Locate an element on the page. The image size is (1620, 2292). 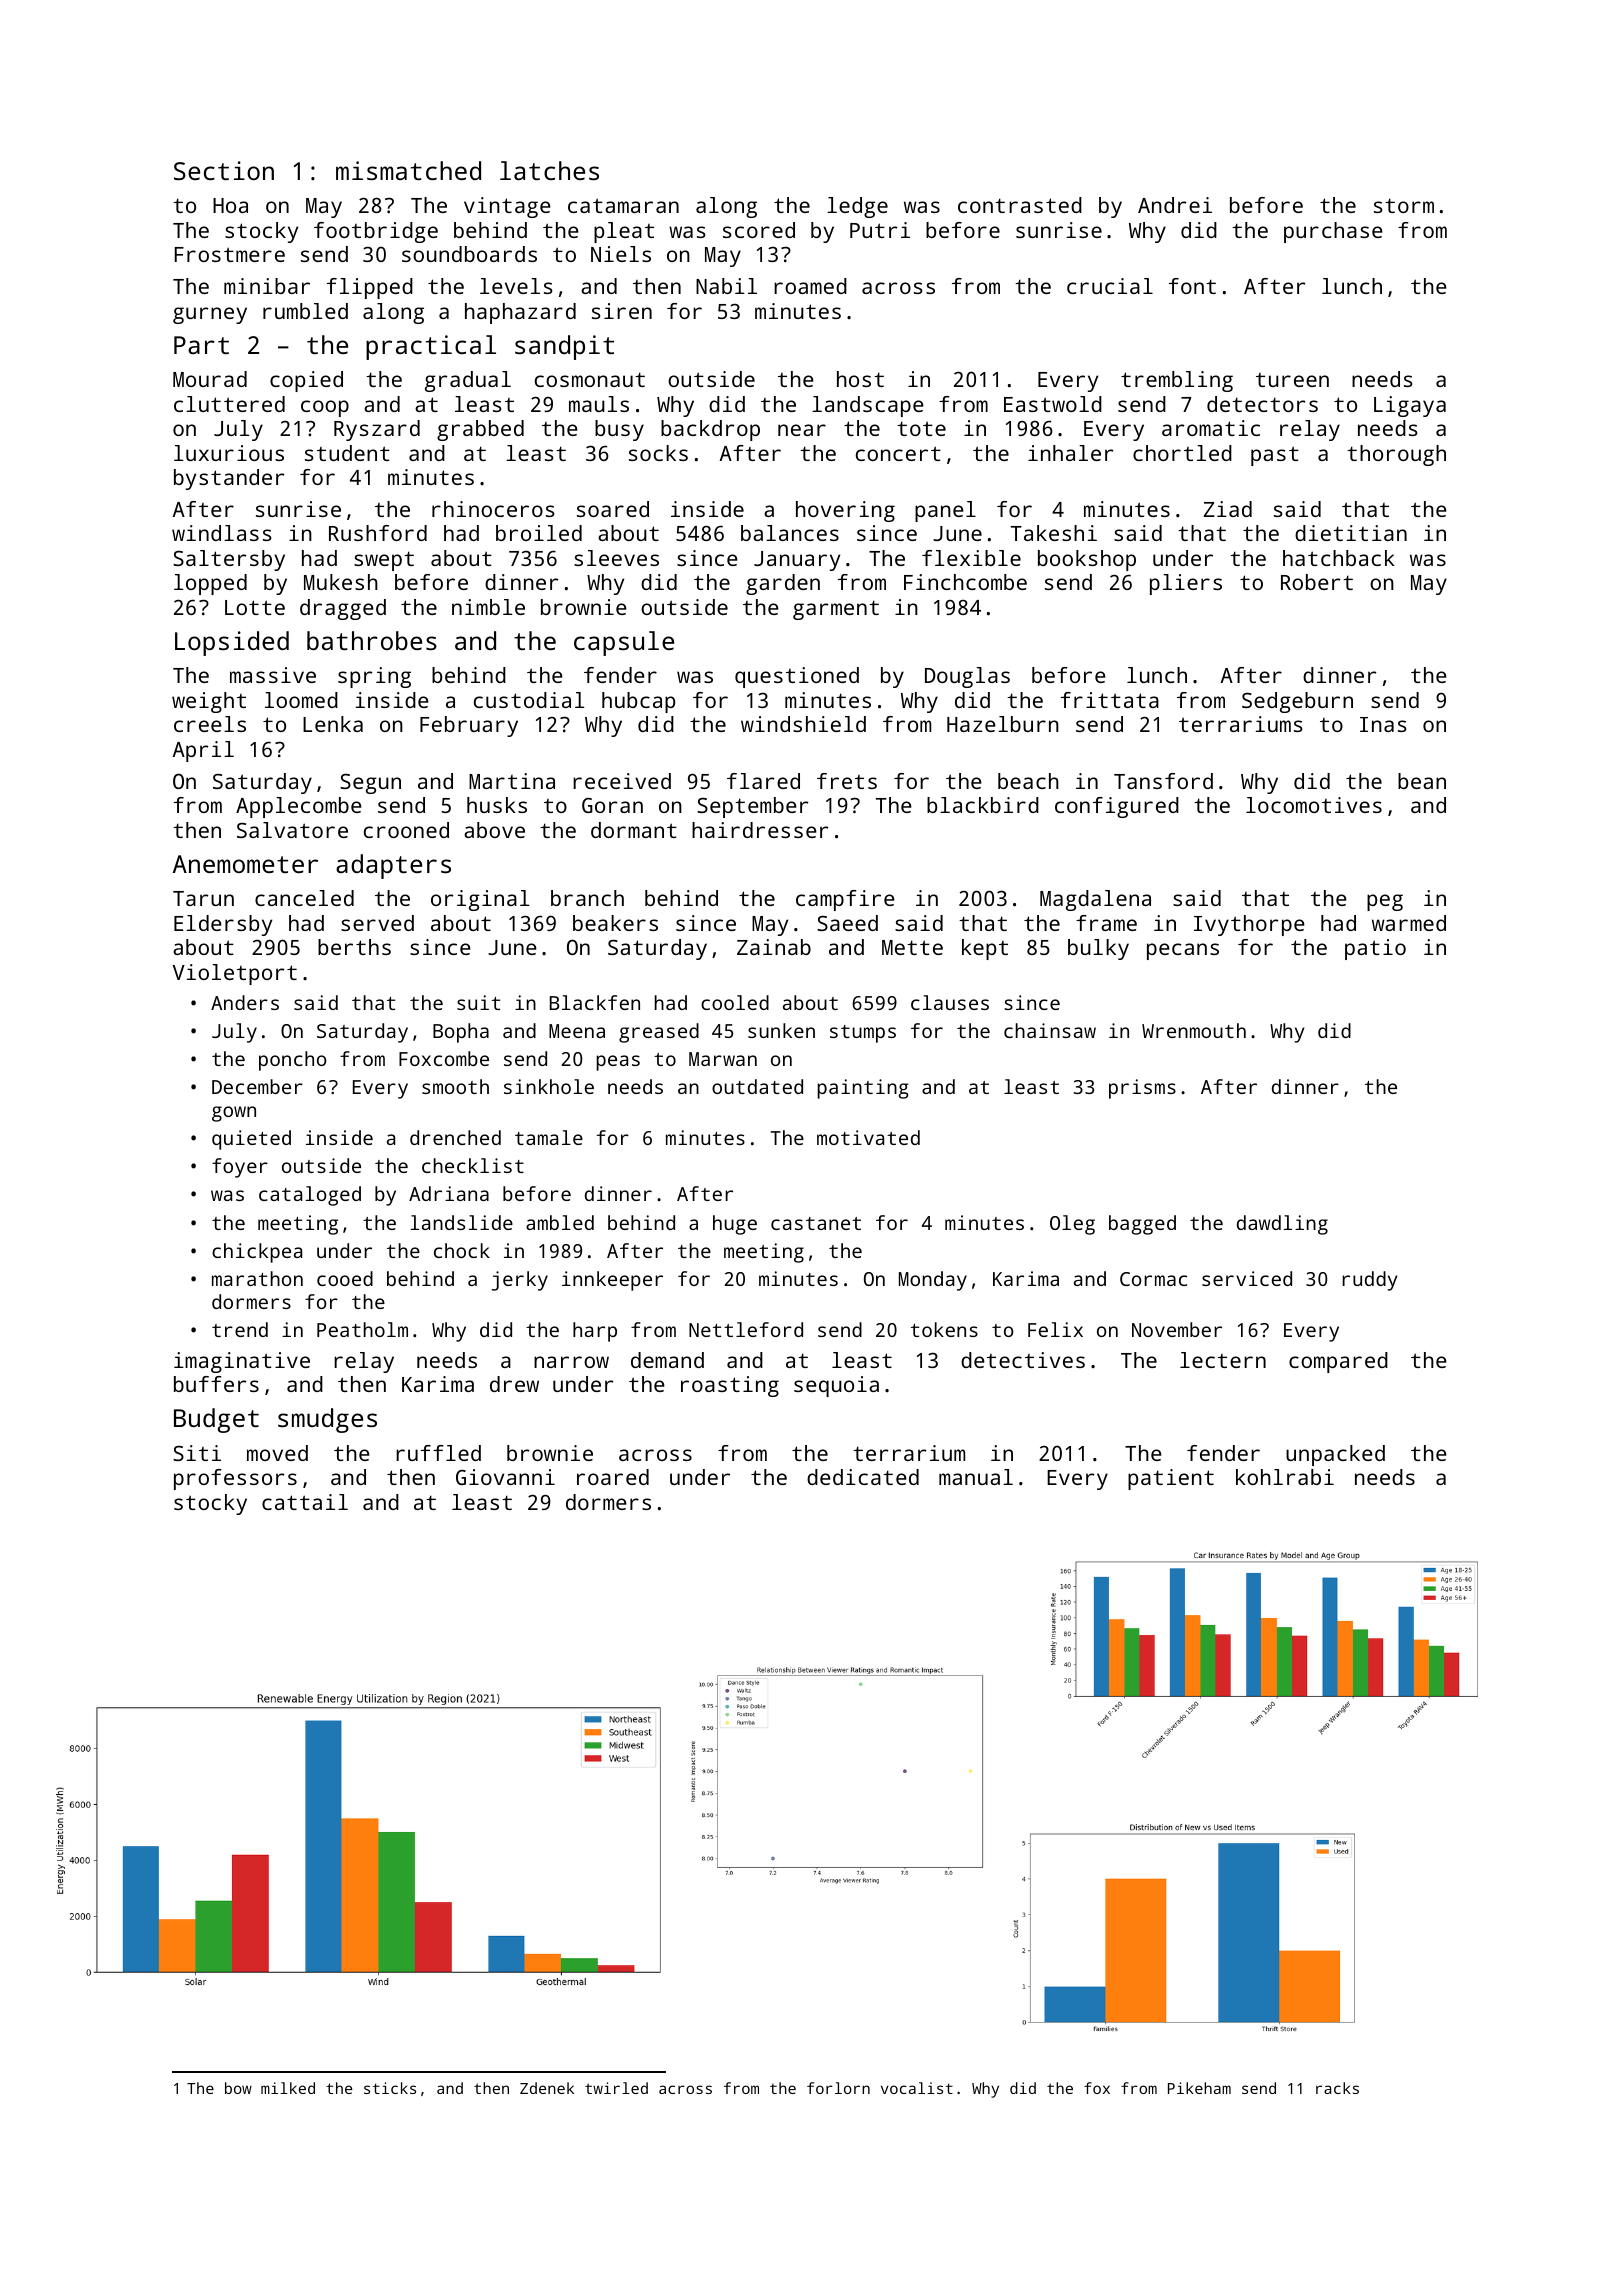
locomotives is located at coordinates (1314, 805).
